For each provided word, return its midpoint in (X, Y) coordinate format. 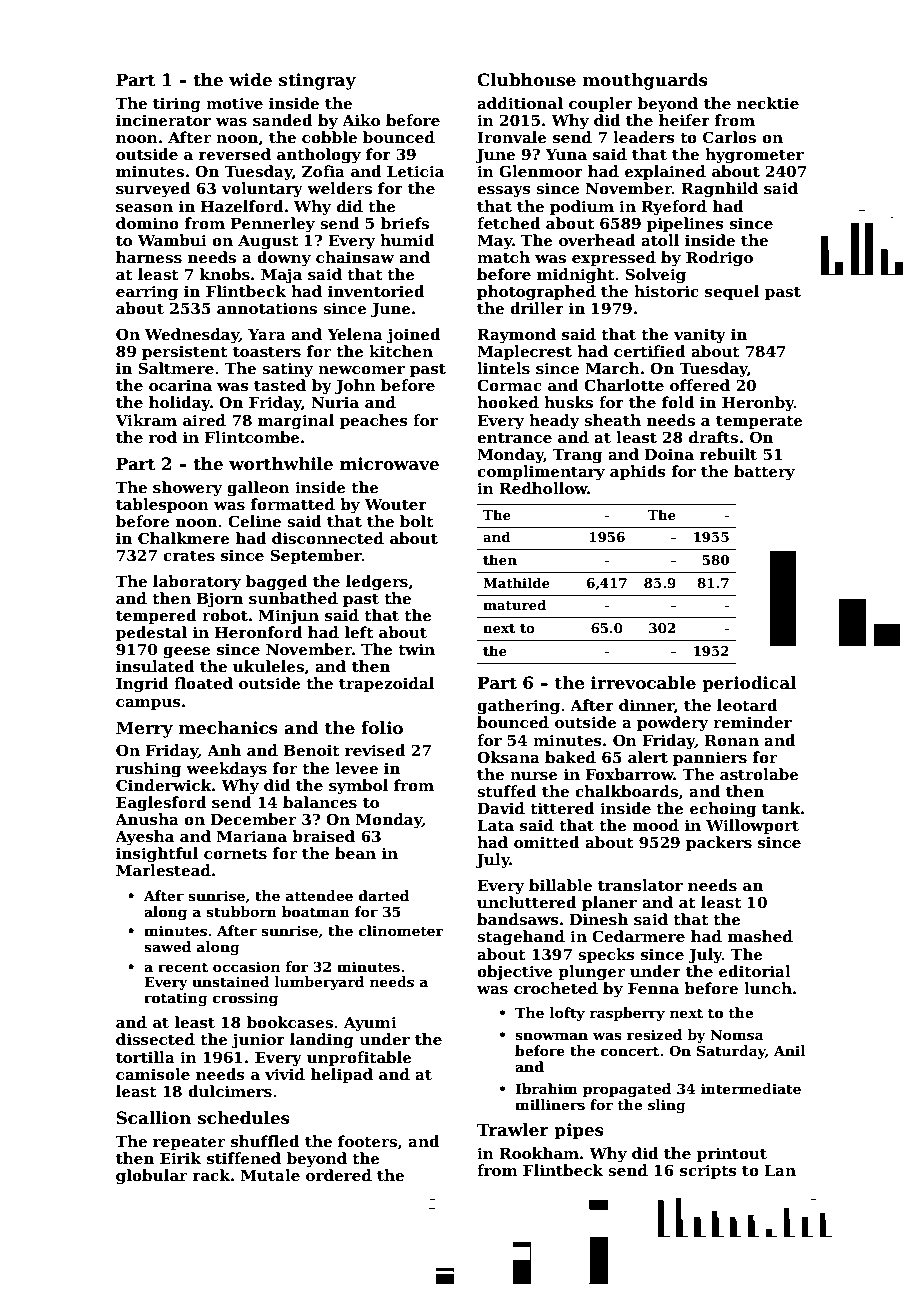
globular (151, 1177)
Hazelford (242, 206)
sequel (732, 292)
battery (764, 473)
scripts (708, 1171)
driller (537, 308)
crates (189, 556)
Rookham (539, 1153)
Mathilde (516, 583)
